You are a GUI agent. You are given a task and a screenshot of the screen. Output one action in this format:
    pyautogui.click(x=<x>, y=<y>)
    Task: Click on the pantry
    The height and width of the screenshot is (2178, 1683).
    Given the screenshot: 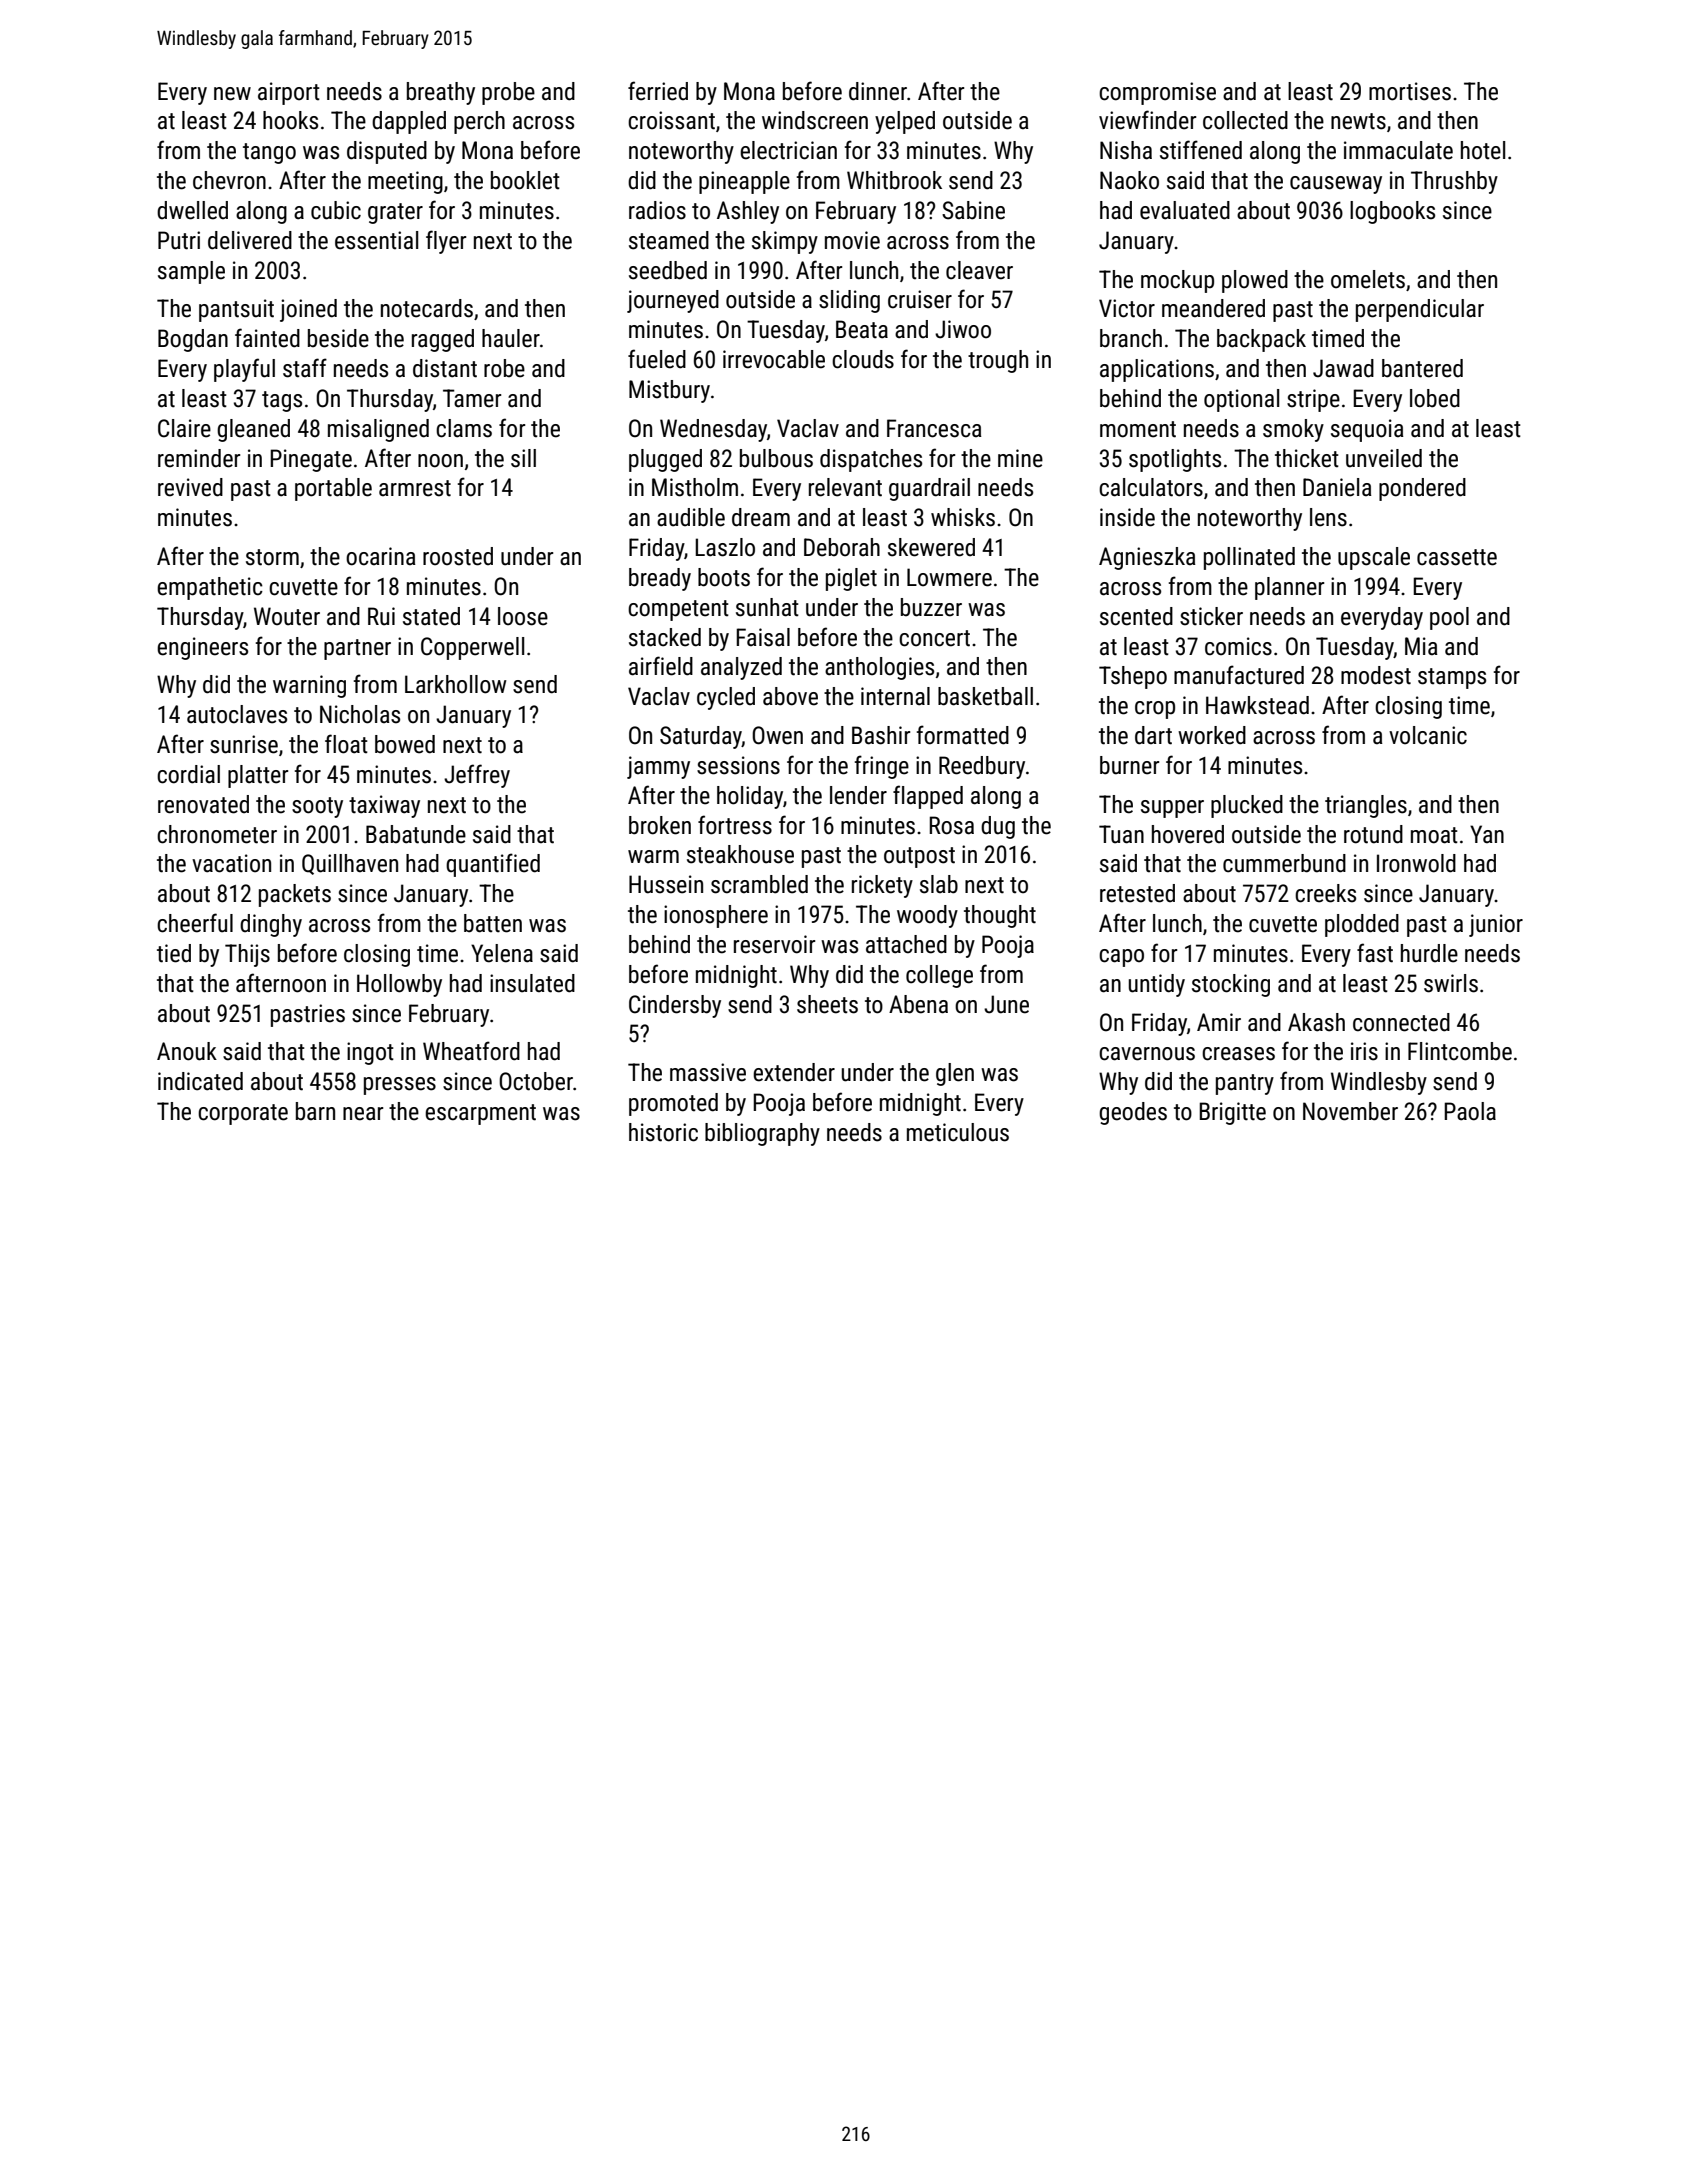 What is the action you would take?
    pyautogui.click(x=1245, y=1084)
